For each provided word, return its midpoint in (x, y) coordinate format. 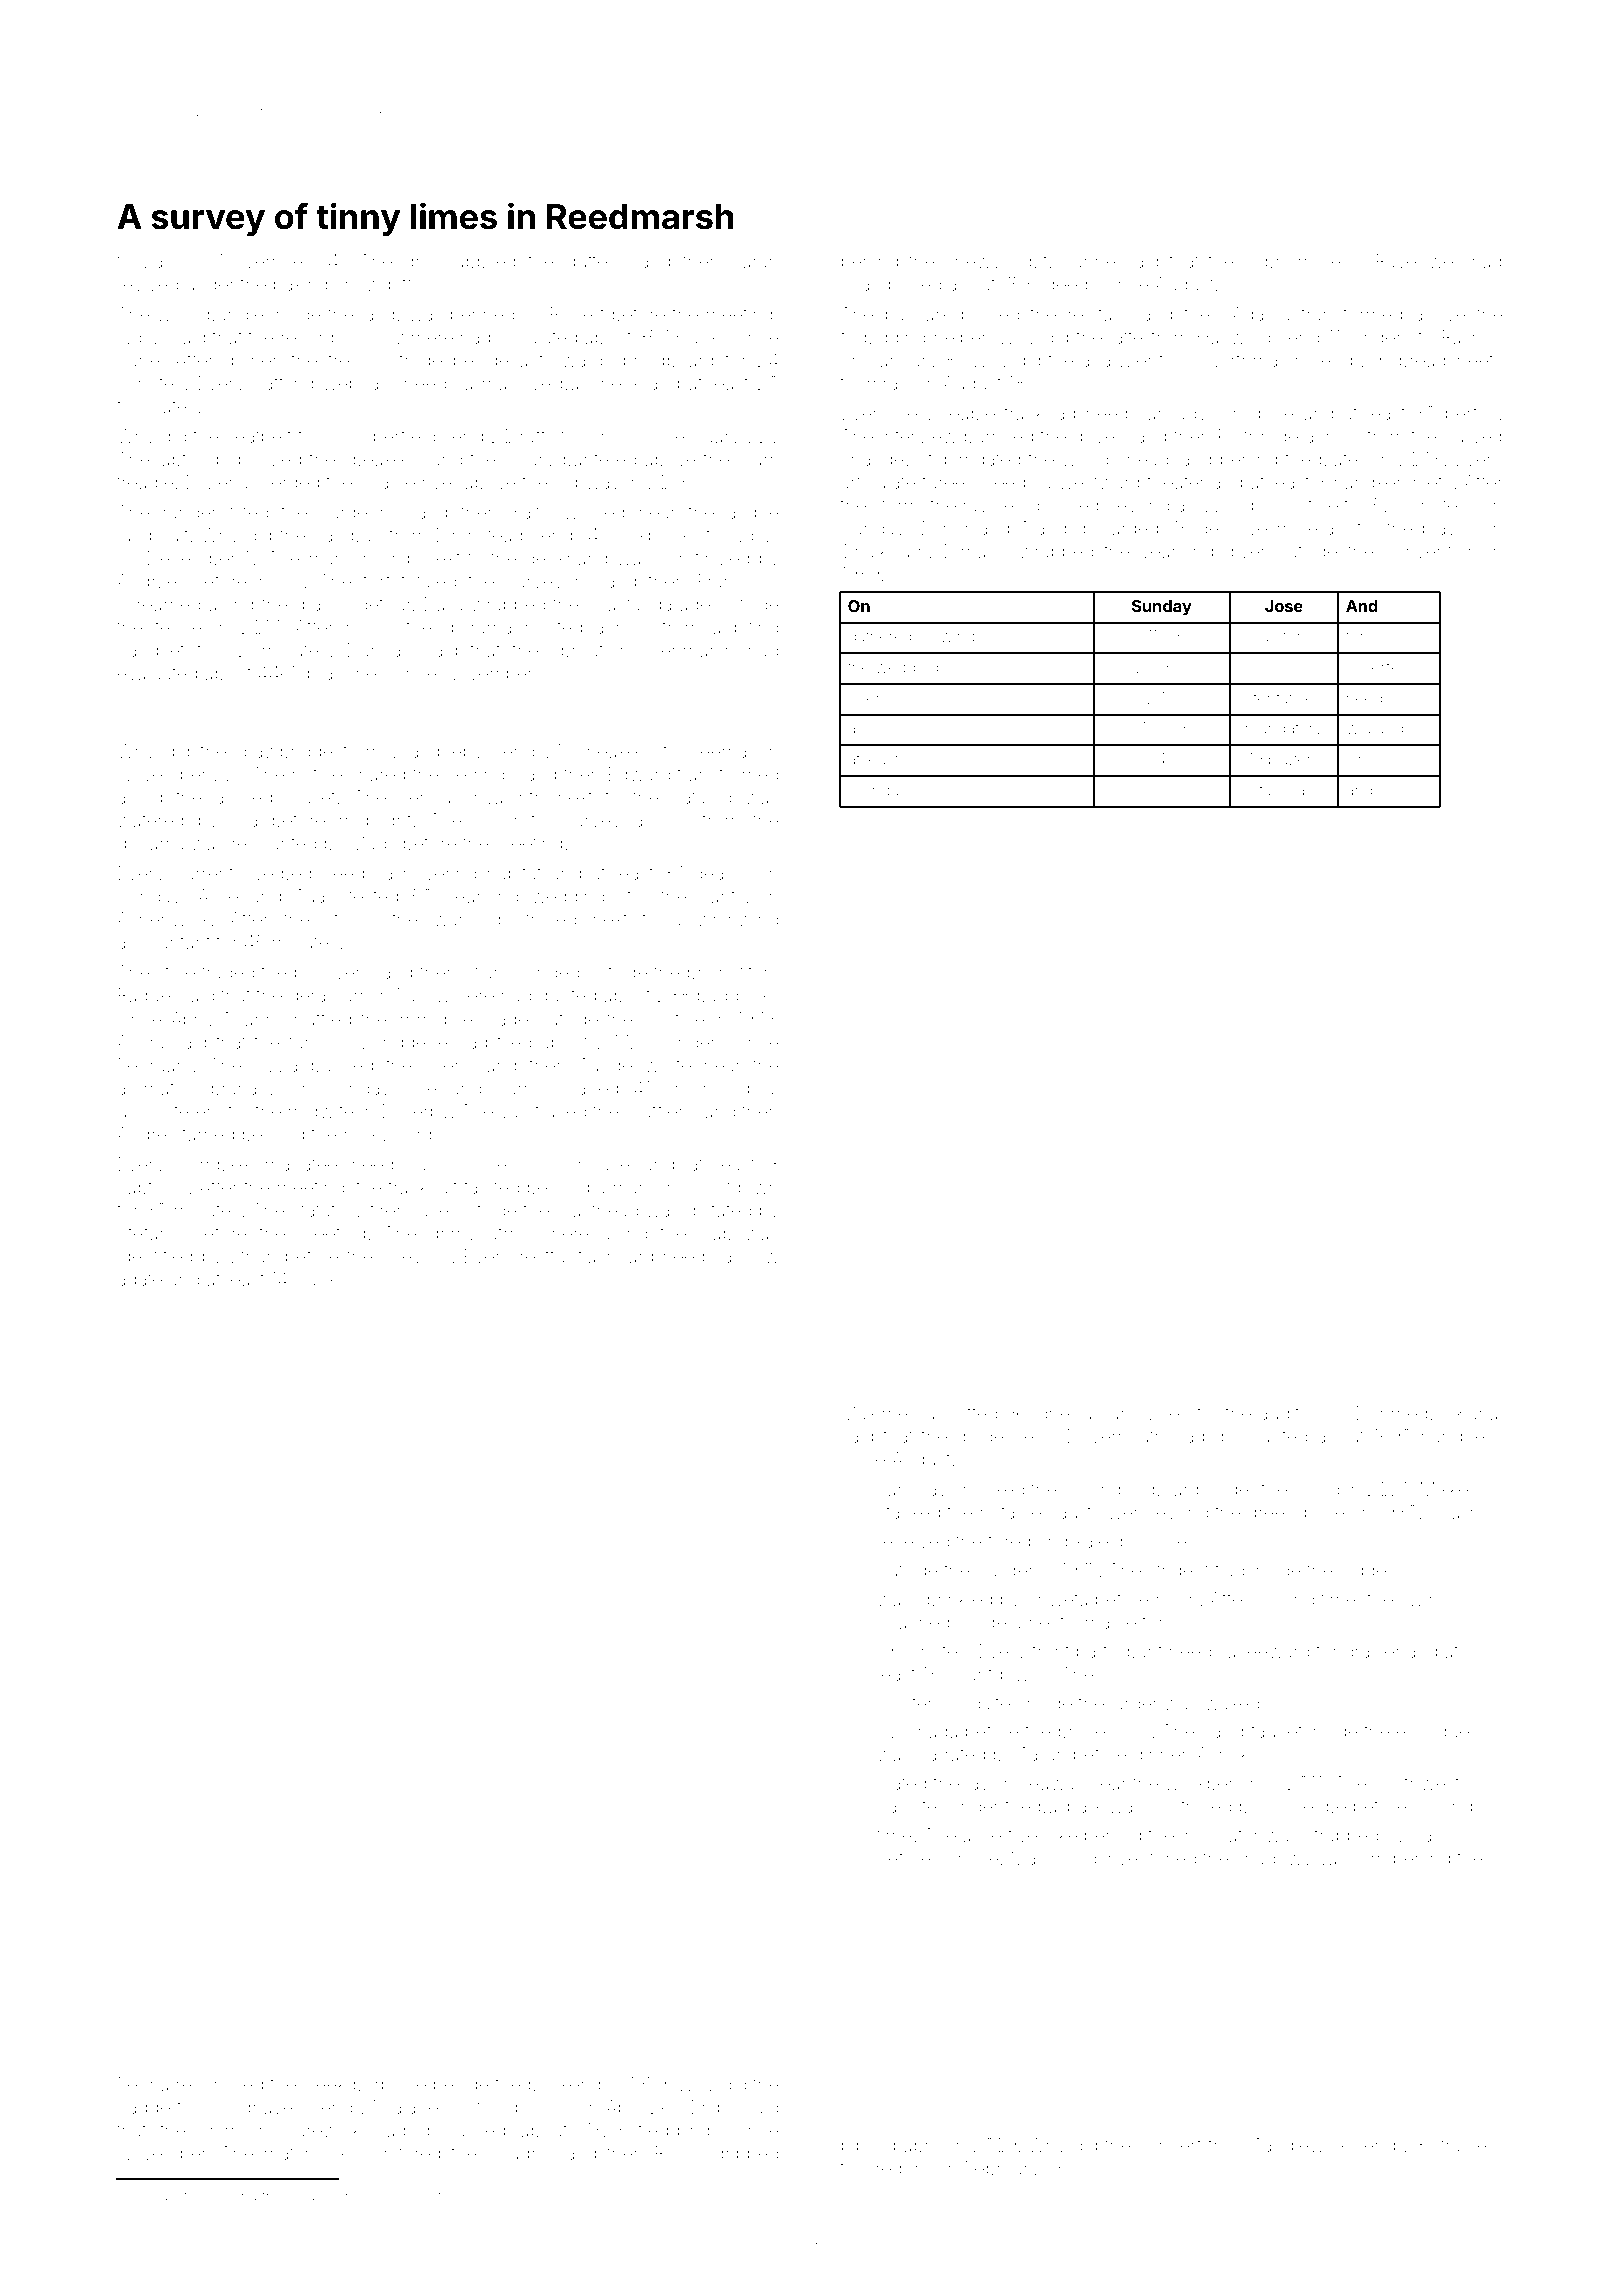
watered (150, 820)
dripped (746, 2155)
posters (438, 2198)
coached (914, 1622)
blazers (1294, 759)
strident (1179, 1570)
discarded (1117, 528)
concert (1169, 2145)
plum (758, 461)
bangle (236, 316)
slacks (320, 1279)
